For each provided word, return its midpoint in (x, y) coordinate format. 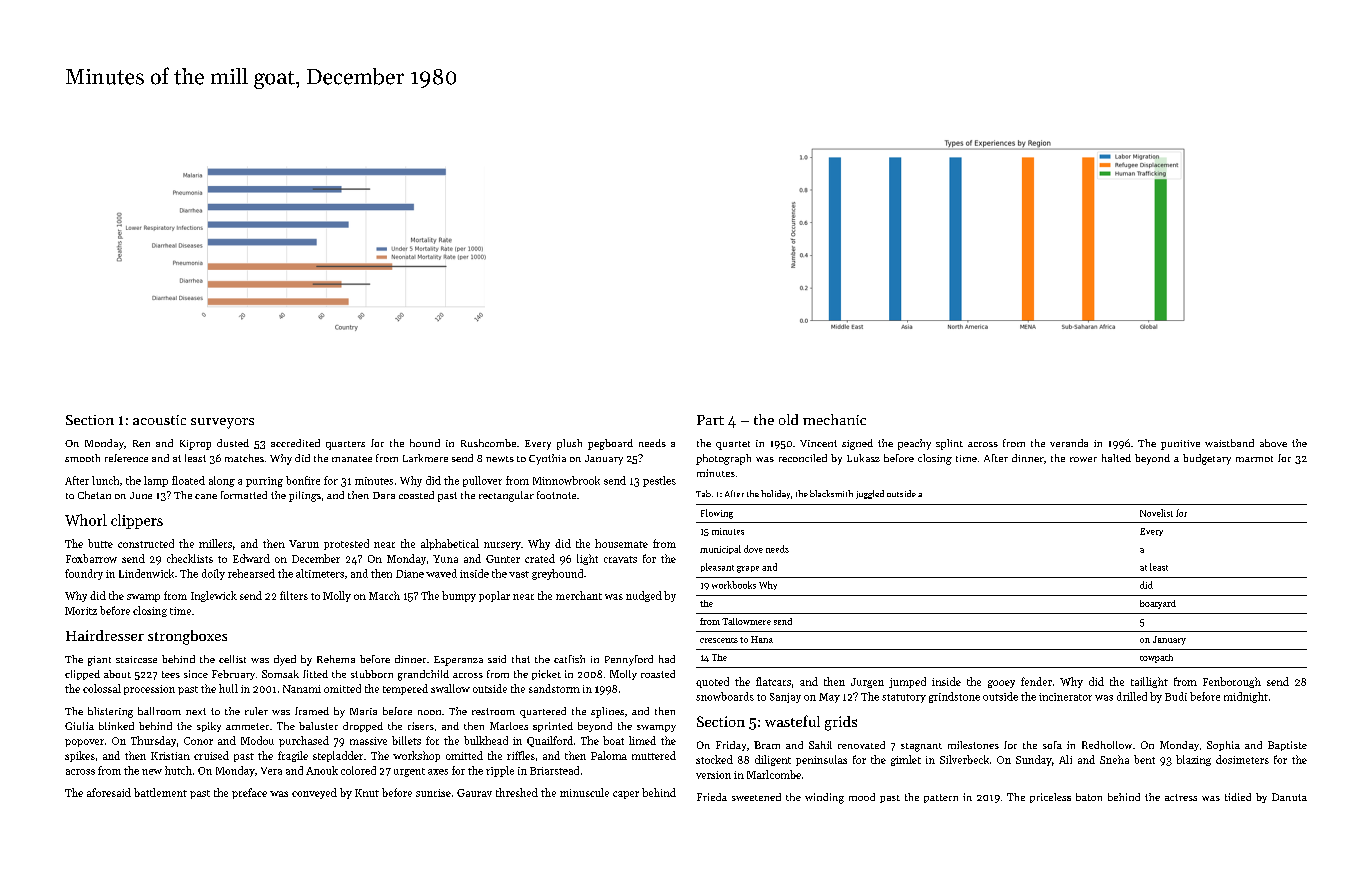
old (788, 419)
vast (519, 574)
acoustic (159, 420)
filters (294, 595)
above (1273, 443)
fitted (315, 674)
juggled (870, 494)
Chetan (94, 495)
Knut (367, 793)
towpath (1156, 658)
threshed (517, 792)
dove (753, 549)
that (521, 659)
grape (748, 569)
